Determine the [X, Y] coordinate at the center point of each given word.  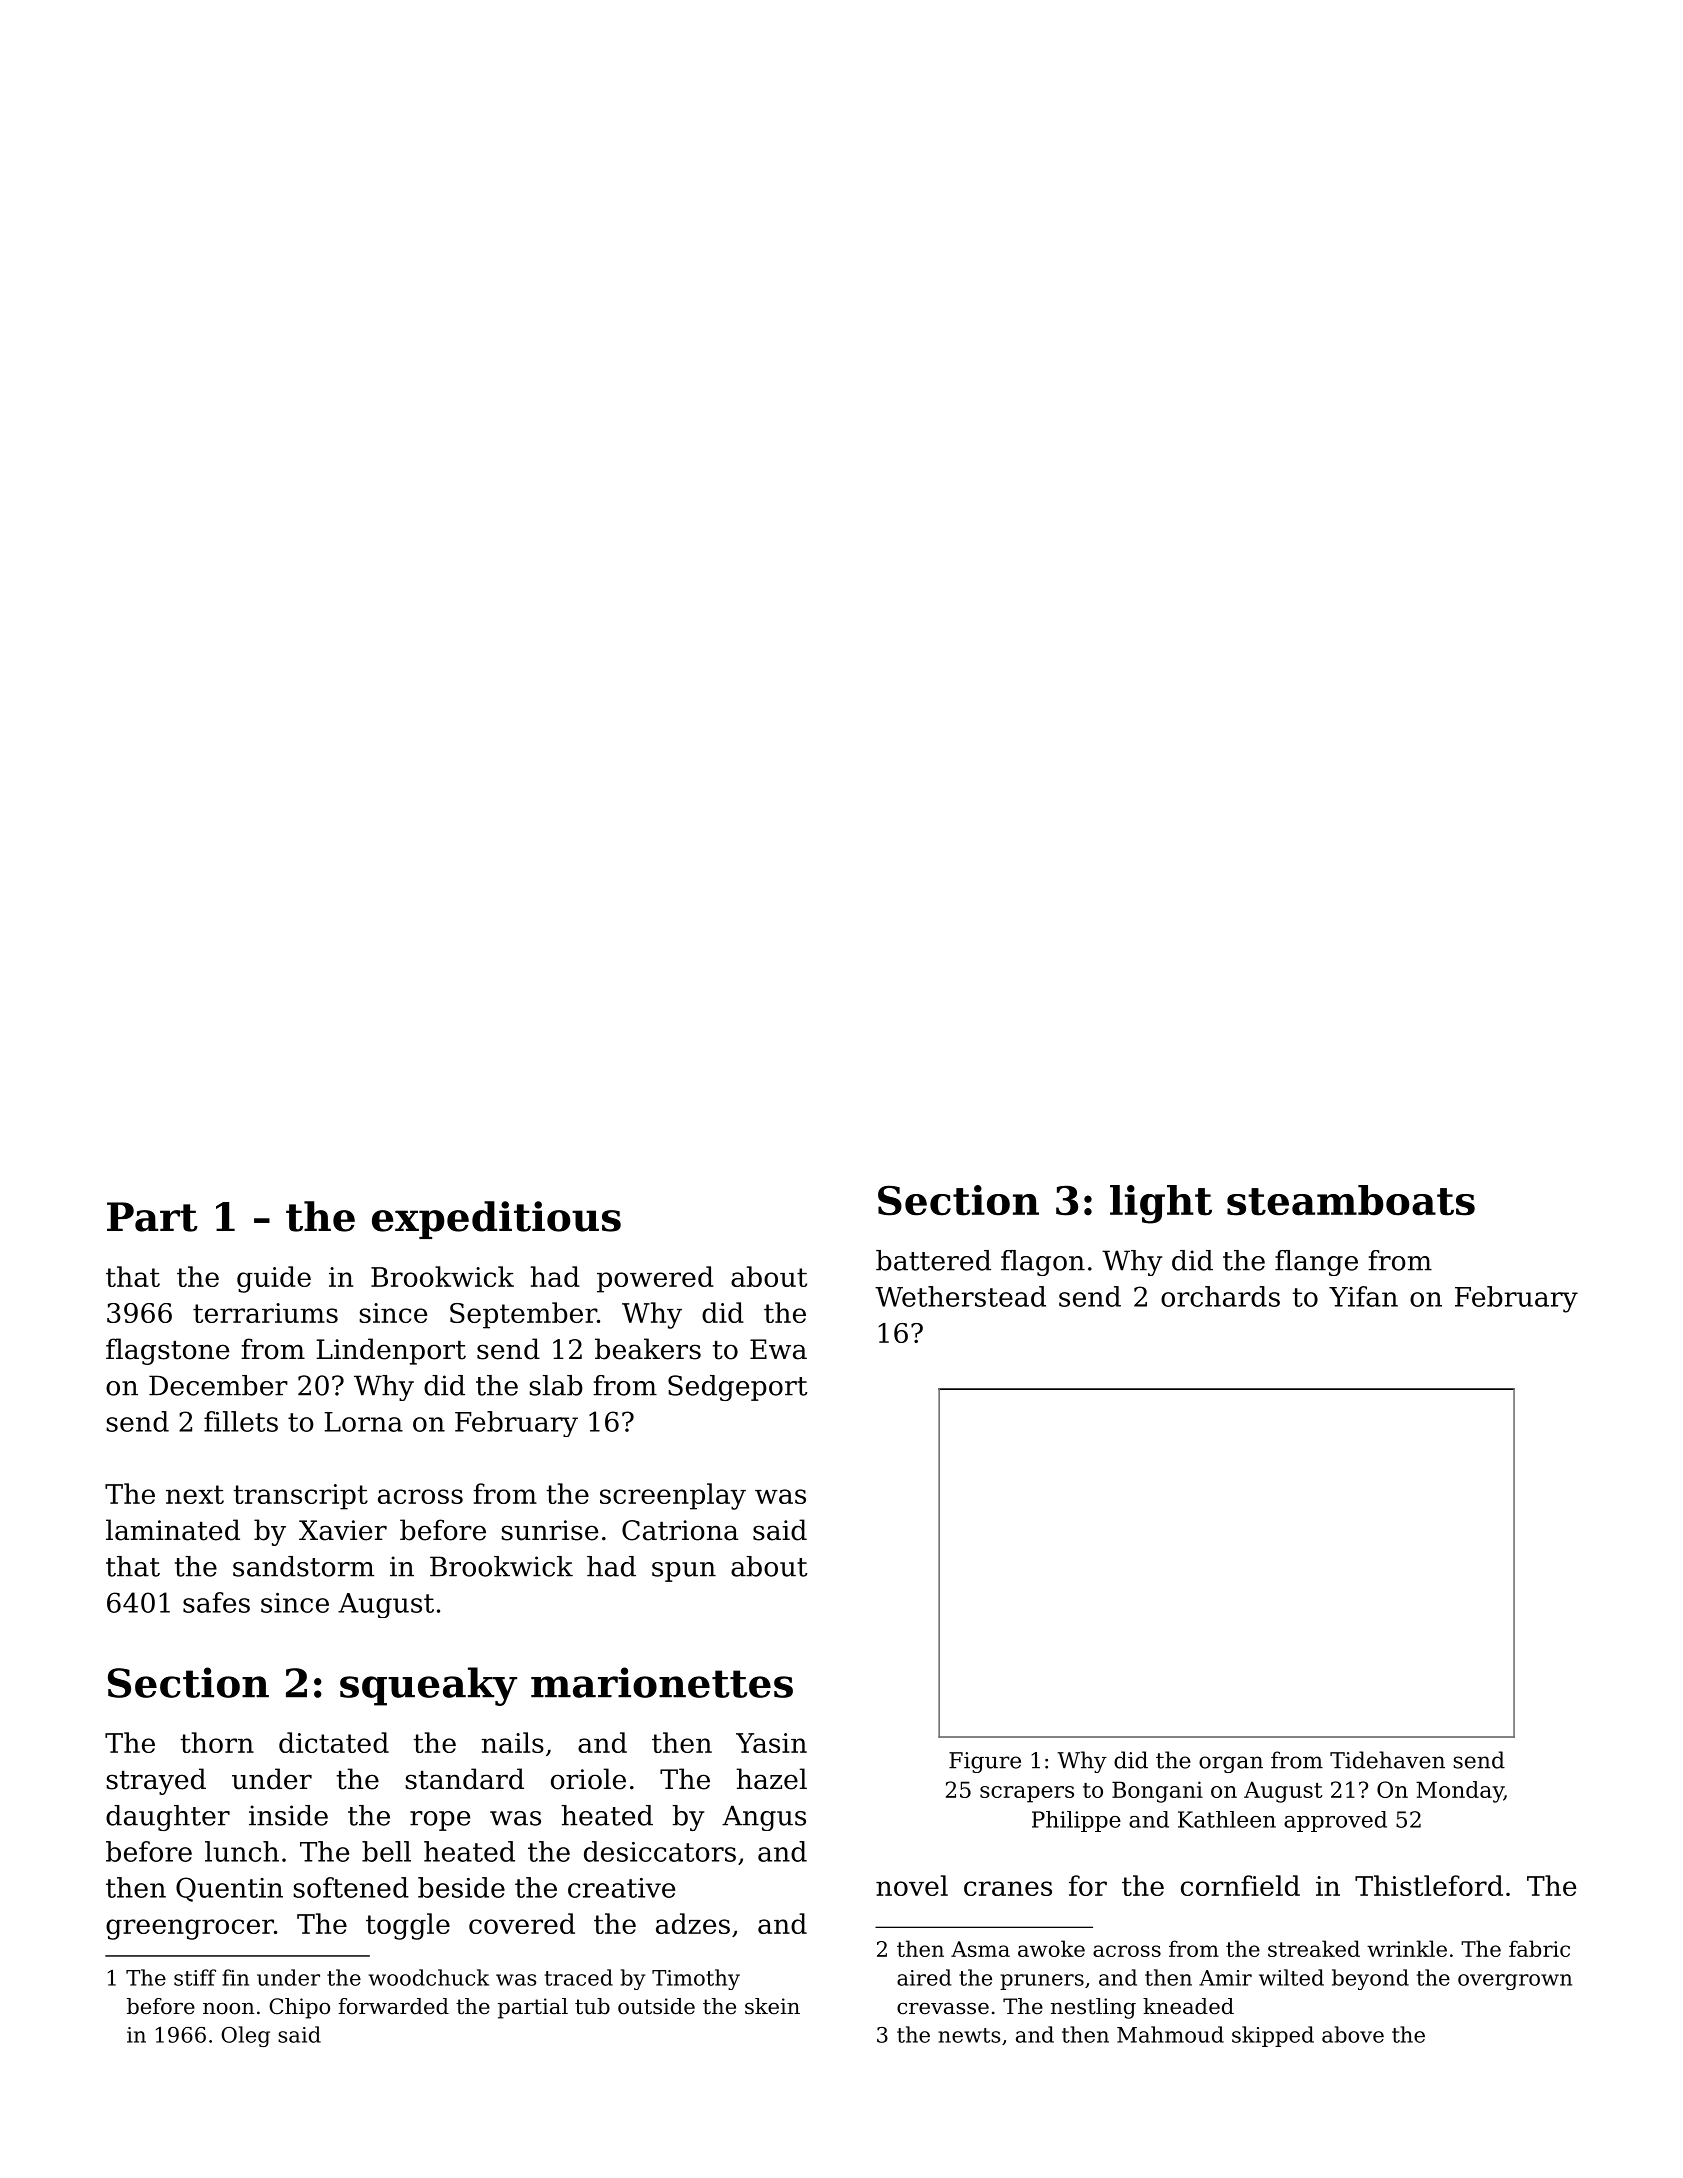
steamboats [1351, 1200]
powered [655, 1279]
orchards [1220, 1296]
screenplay [673, 1496]
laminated [173, 1530]
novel [912, 1885]
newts [969, 2035]
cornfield [1240, 1885]
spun [684, 1572]
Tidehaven [1387, 1760]
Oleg [245, 2036]
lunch [242, 1851]
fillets [241, 1421]
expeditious [496, 1220]
